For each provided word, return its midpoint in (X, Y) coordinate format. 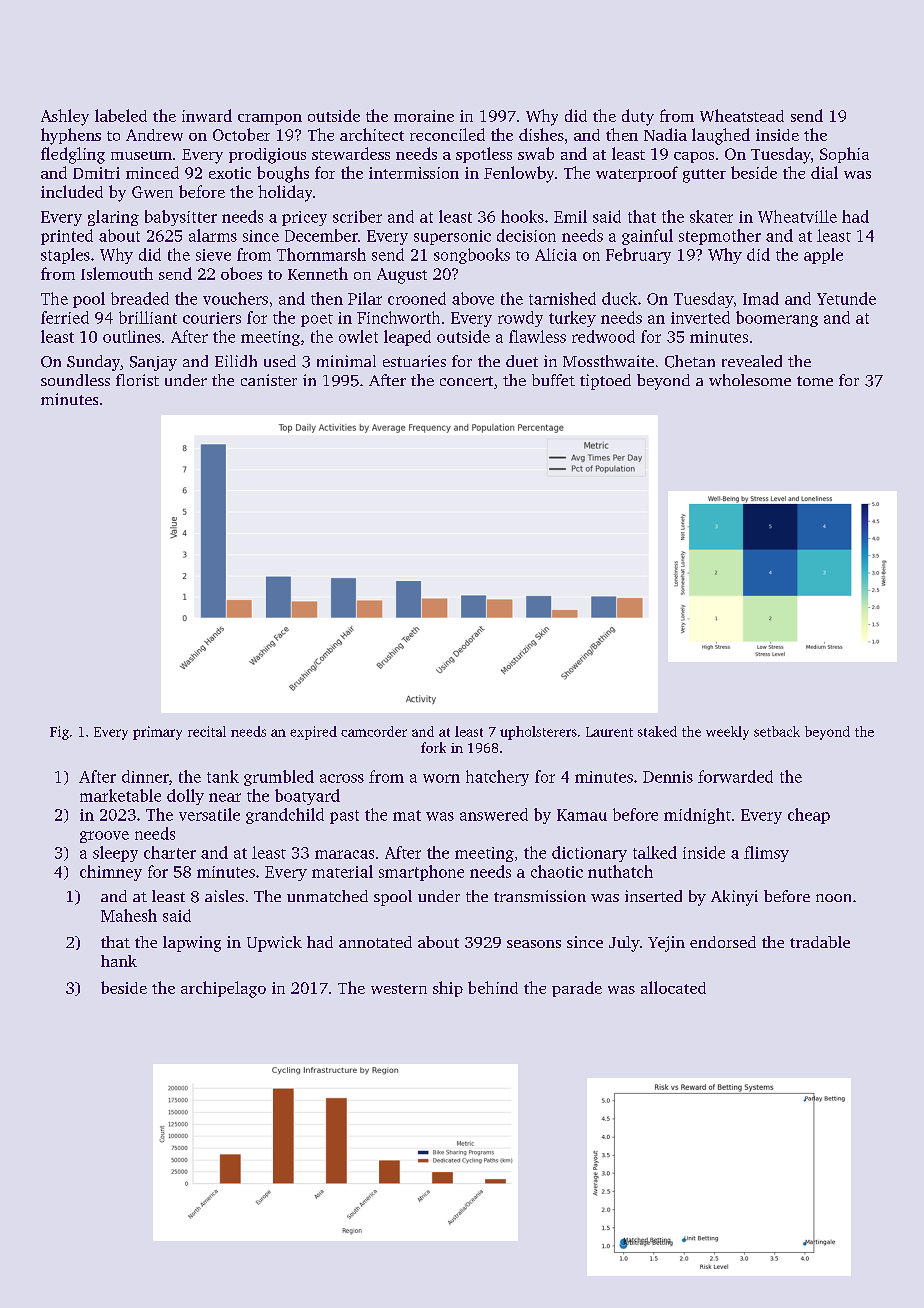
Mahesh (129, 915)
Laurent (609, 732)
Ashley (65, 117)
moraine (424, 116)
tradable (820, 942)
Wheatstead (742, 115)
